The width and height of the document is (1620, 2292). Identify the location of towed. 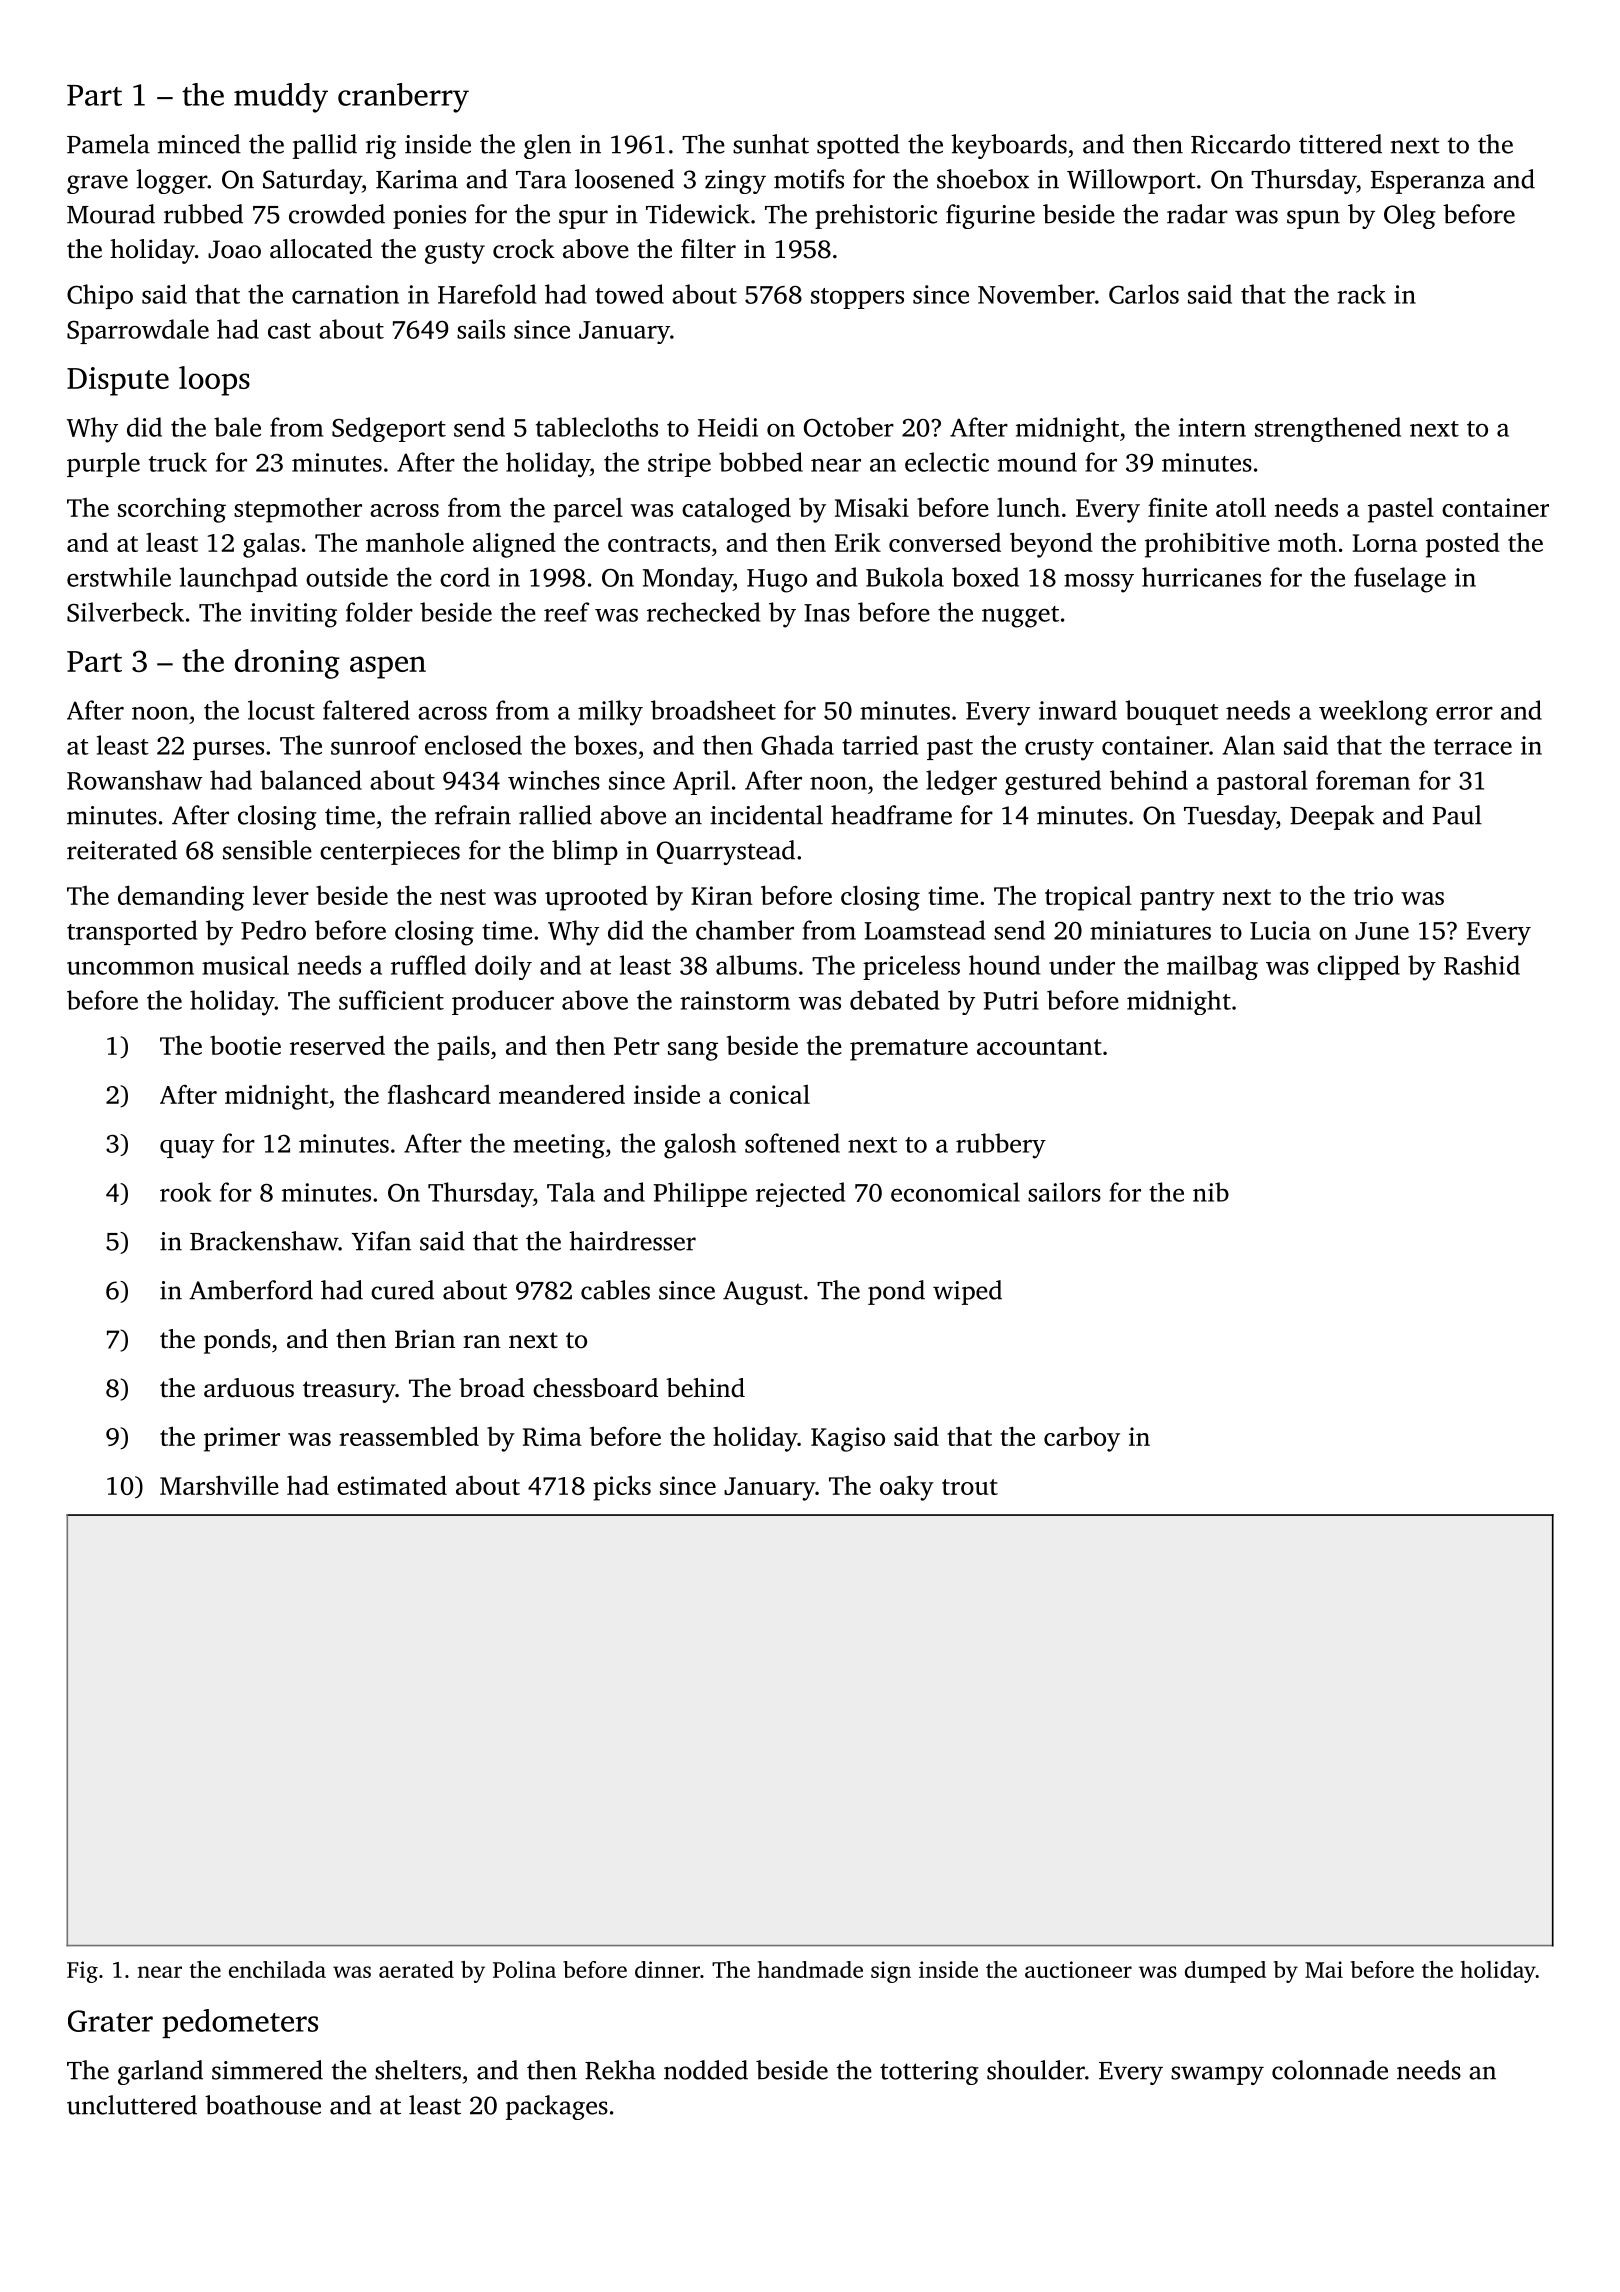
(629, 294).
